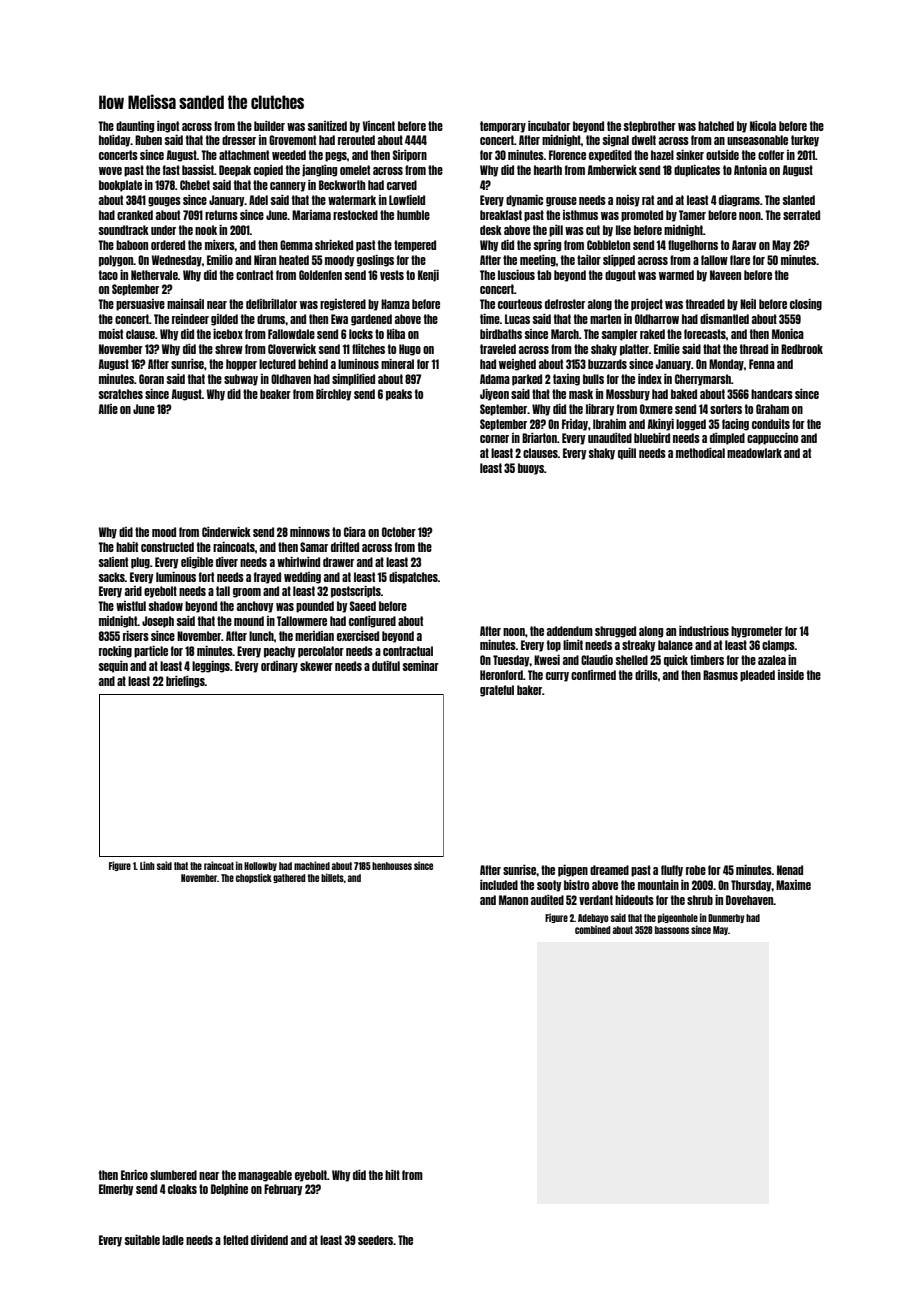 This screenshot has height=1308, width=924. What do you see at coordinates (110, 171) in the screenshot?
I see `wove` at bounding box center [110, 171].
